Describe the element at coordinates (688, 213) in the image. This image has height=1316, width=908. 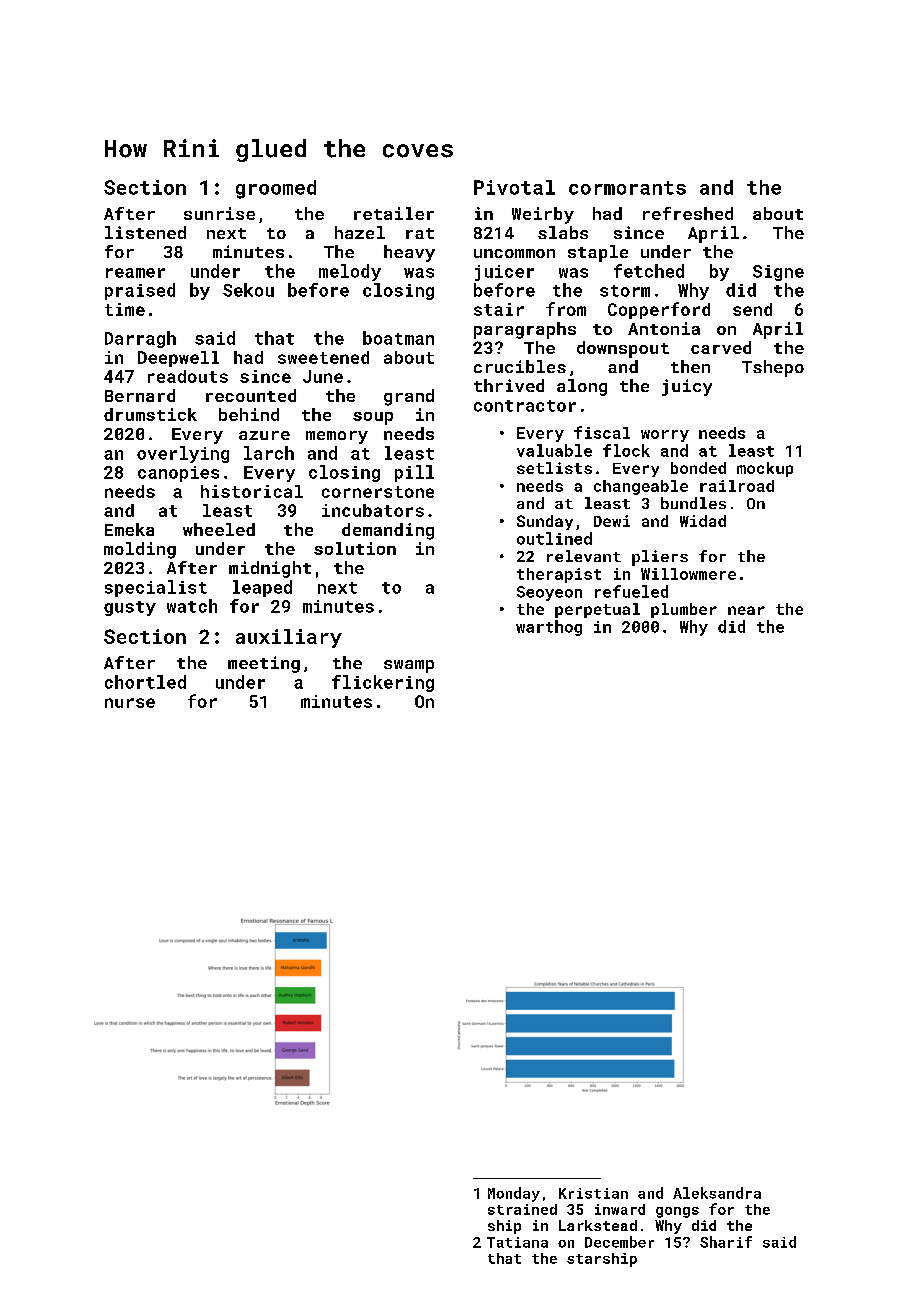
I see `refreshed` at that location.
